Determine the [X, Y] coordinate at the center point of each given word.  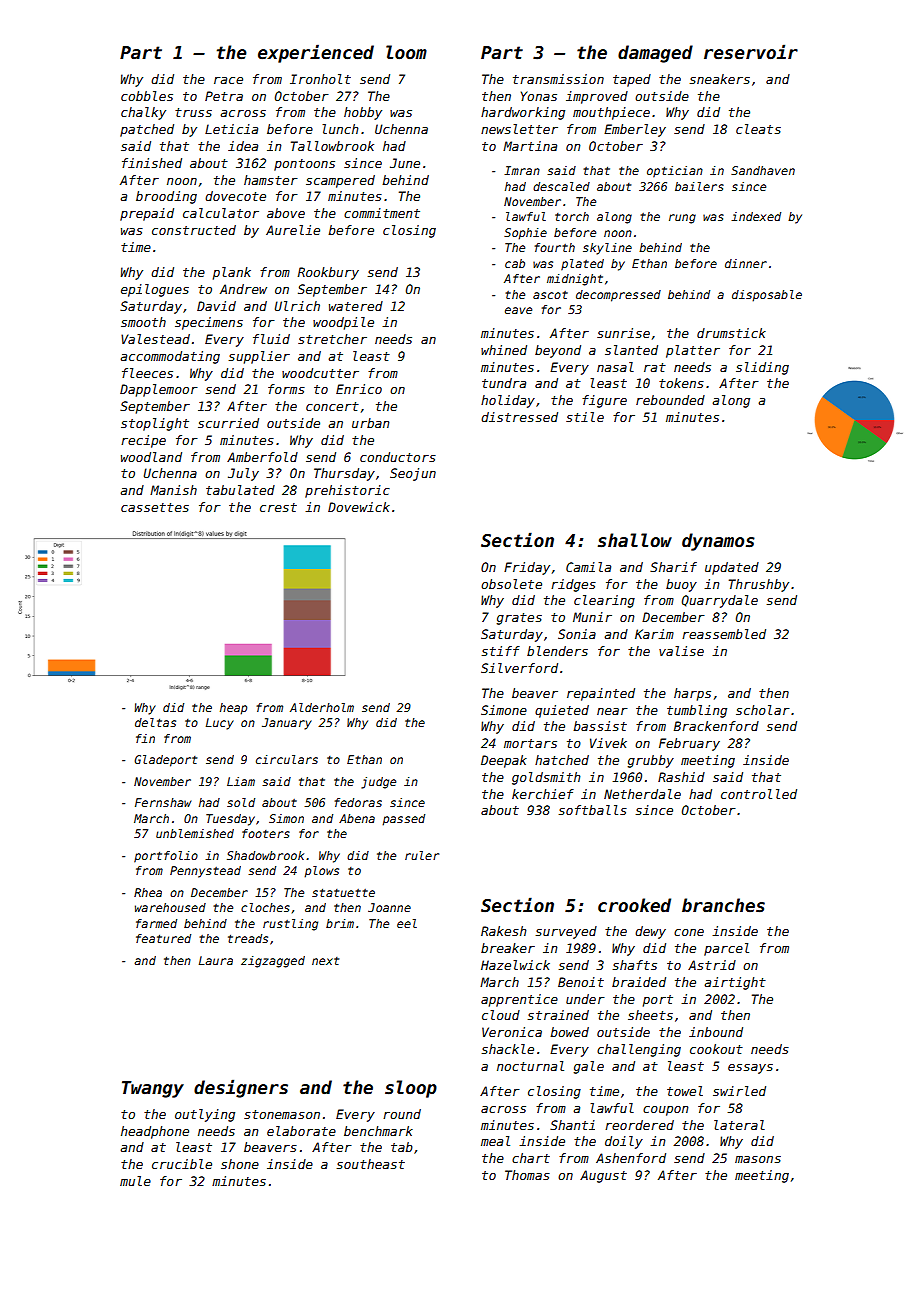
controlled [759, 794]
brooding [166, 197]
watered [356, 306]
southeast [370, 1164]
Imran [522, 170]
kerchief [543, 794]
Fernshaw [163, 802]
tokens [681, 383]
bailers [699, 186]
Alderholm [322, 707]
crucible [182, 1164]
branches [723, 905]
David [216, 306]
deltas [155, 722]
